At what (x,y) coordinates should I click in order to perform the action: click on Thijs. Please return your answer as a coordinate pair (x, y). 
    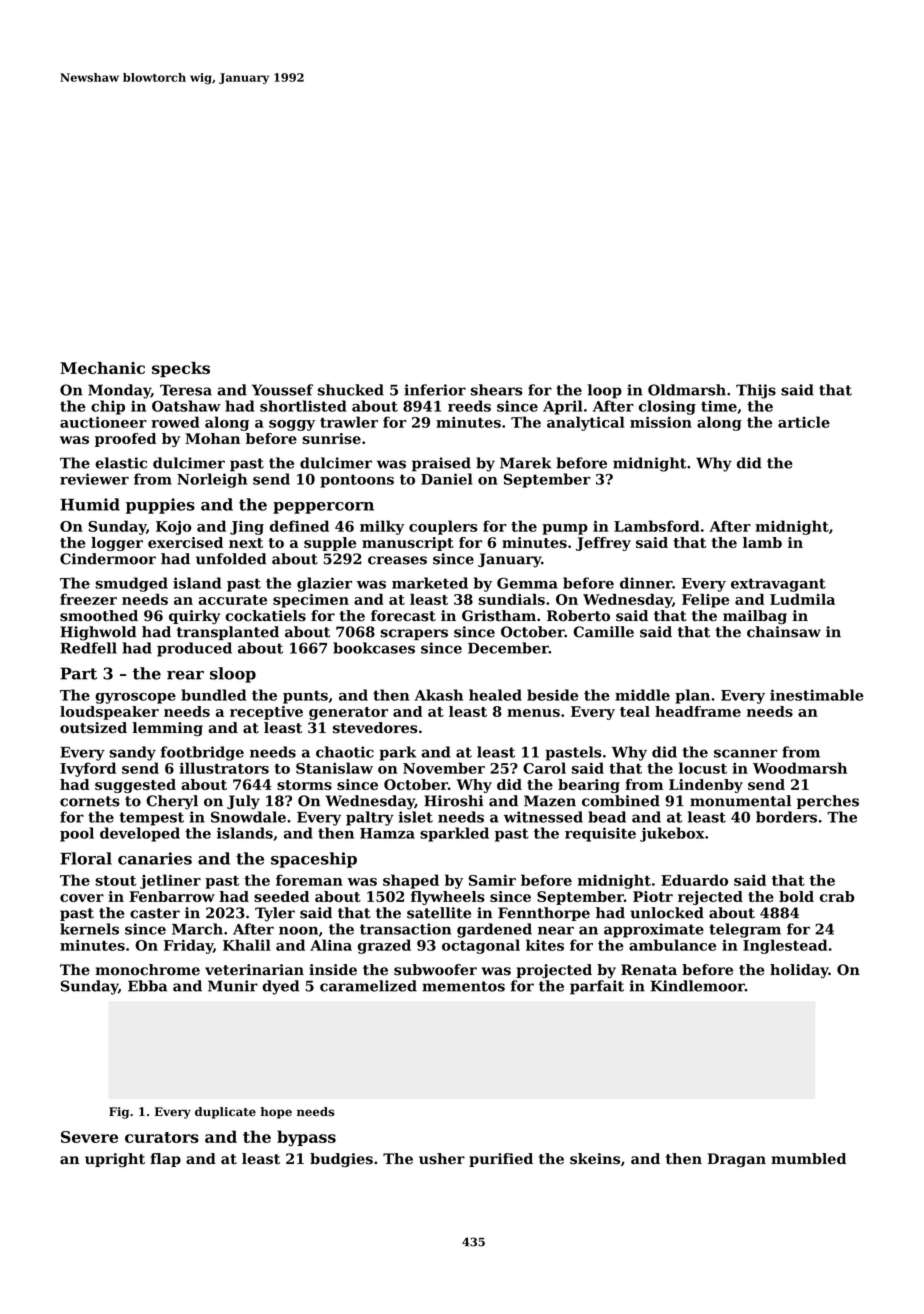
    Looking at the image, I should click on (756, 391).
